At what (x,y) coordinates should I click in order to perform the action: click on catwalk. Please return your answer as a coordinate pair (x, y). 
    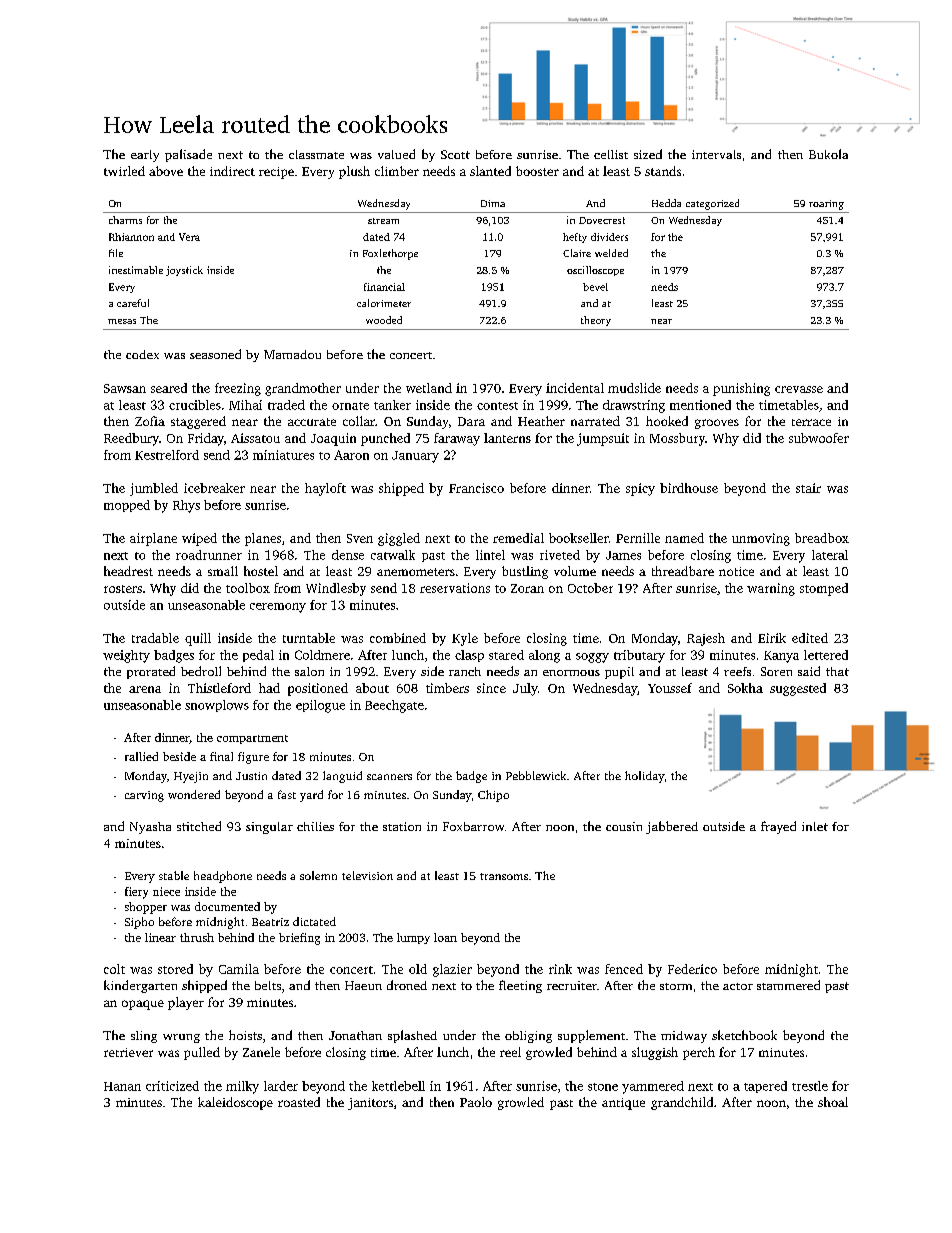
    Looking at the image, I should click on (393, 555).
